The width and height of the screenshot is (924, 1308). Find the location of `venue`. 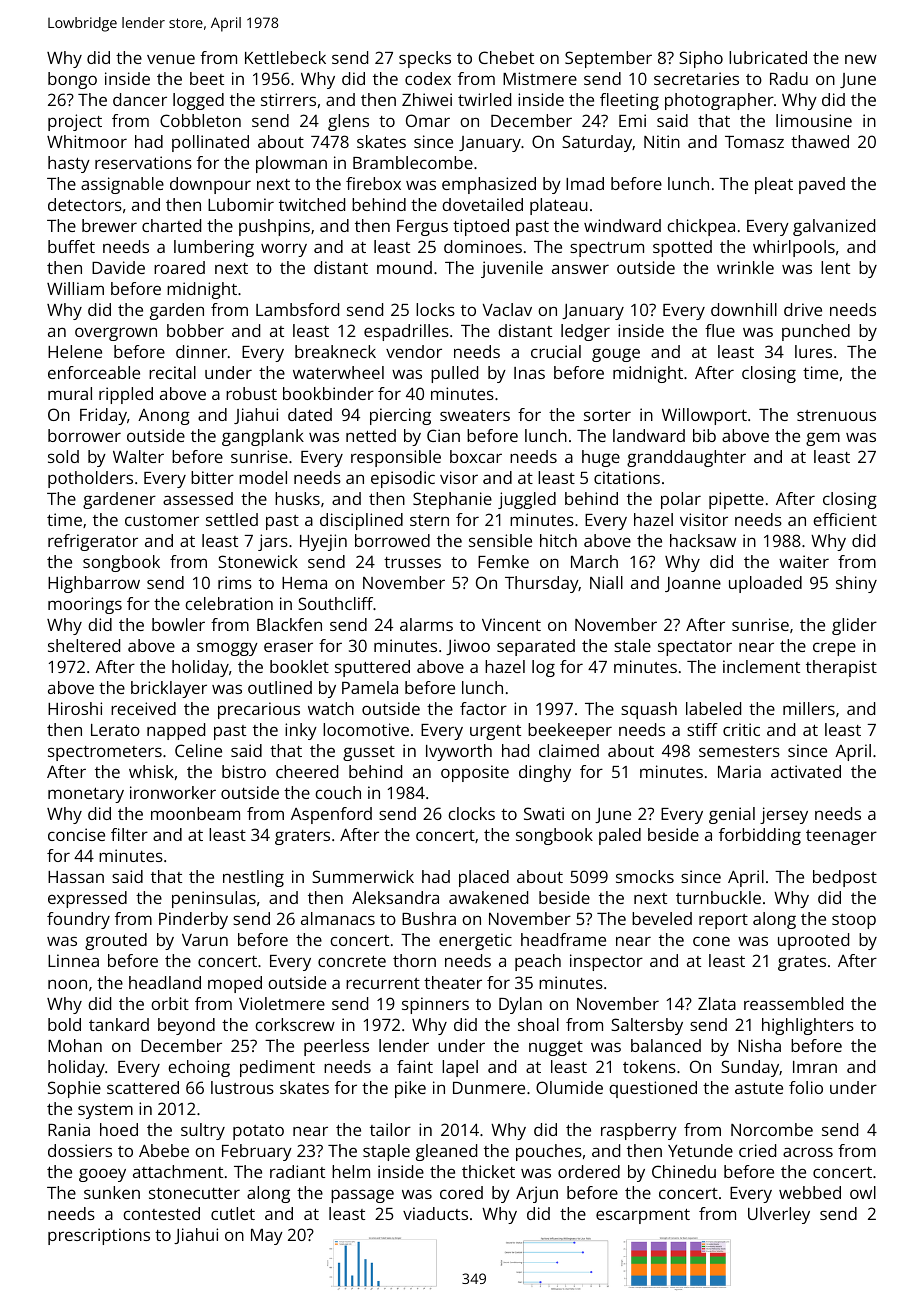

venue is located at coordinates (171, 59).
